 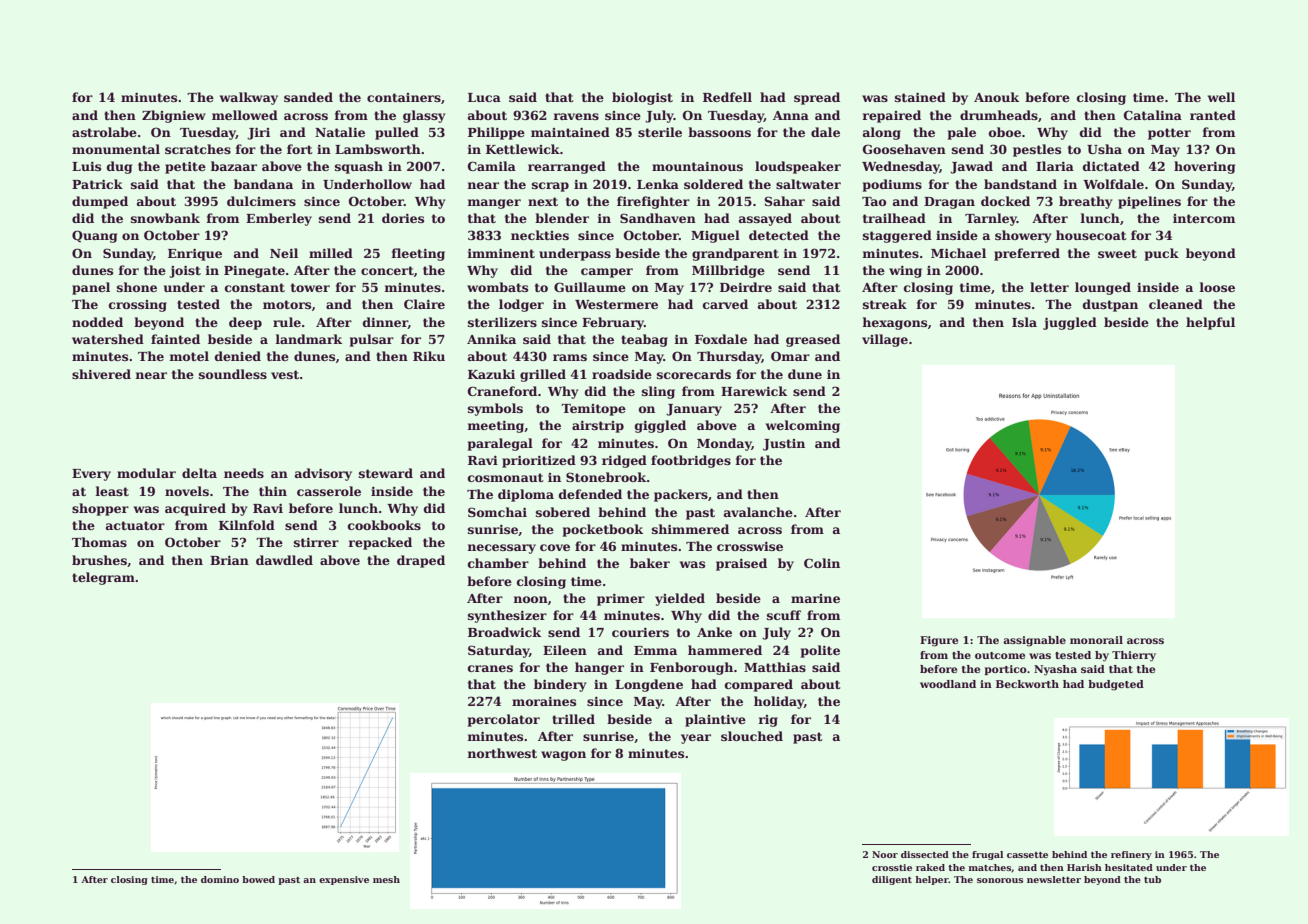 I want to click on Pinegate, so click(x=254, y=272).
